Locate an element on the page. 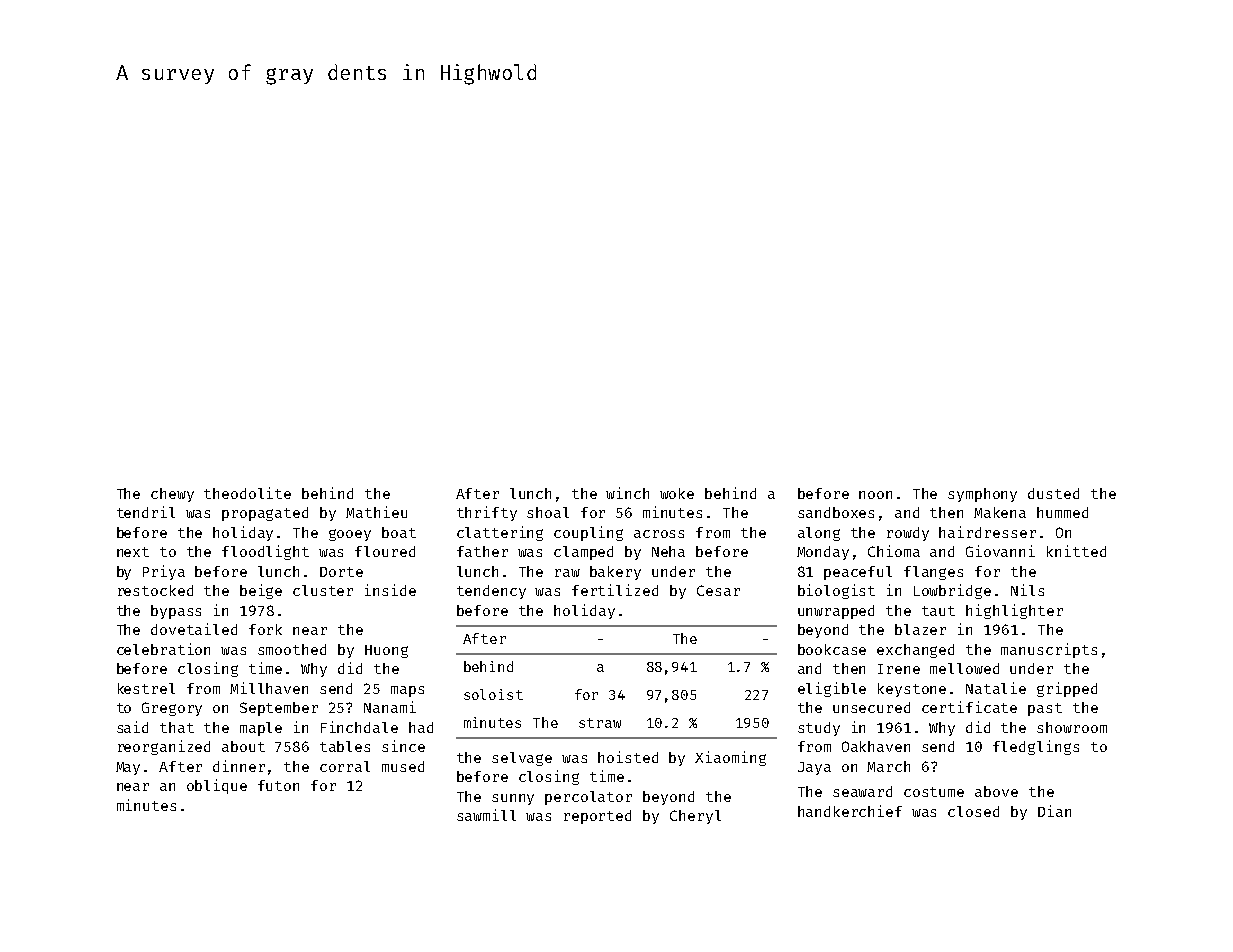 Image resolution: width=1233 pixels, height=952 pixels. floodlight is located at coordinates (265, 552).
